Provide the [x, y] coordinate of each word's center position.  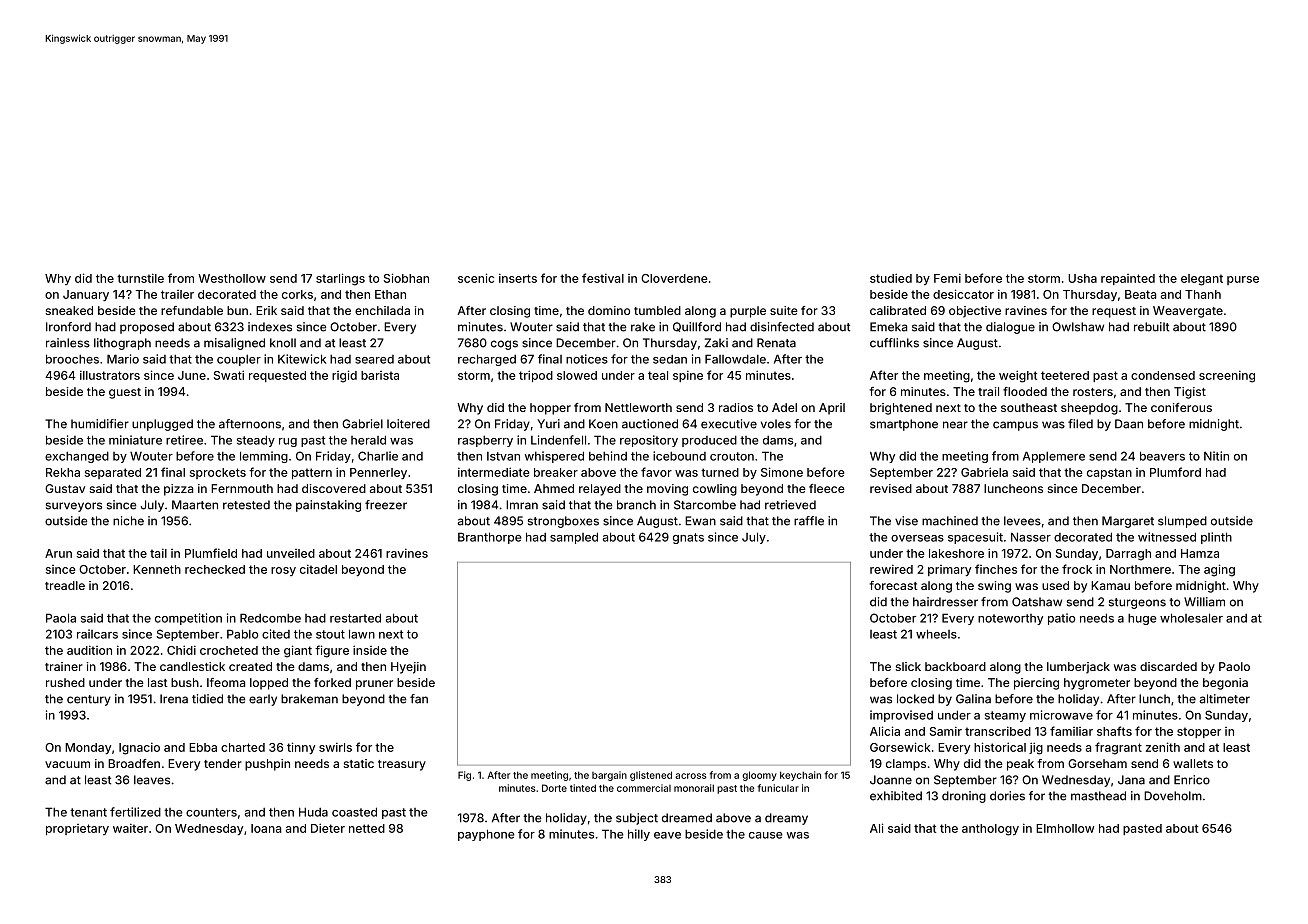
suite [784, 310]
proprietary [77, 829]
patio [1061, 619]
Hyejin [408, 668]
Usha [1082, 278]
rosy [283, 571]
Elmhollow [1065, 828]
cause [766, 835]
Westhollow [232, 278]
